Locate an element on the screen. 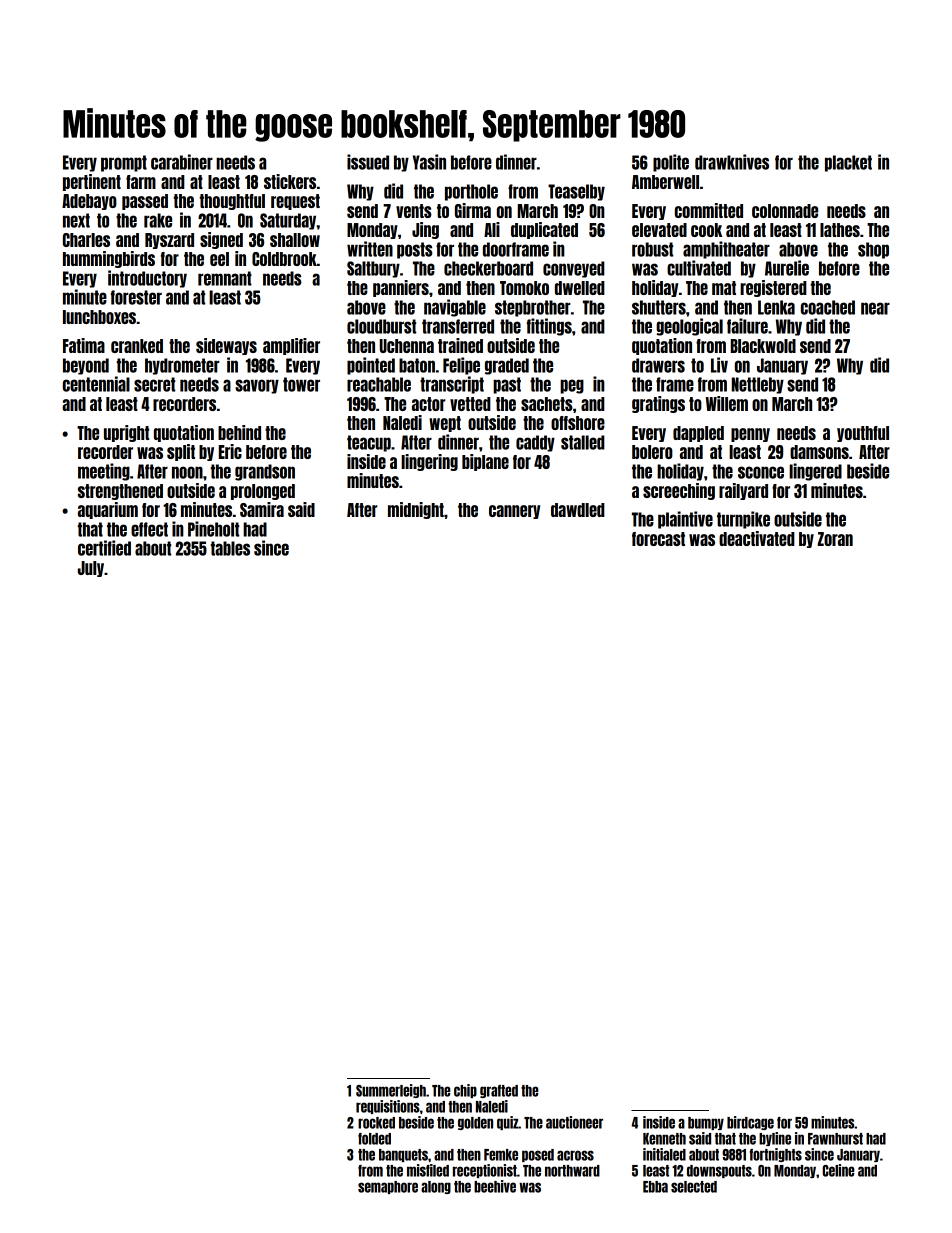  sachets is located at coordinates (547, 404).
